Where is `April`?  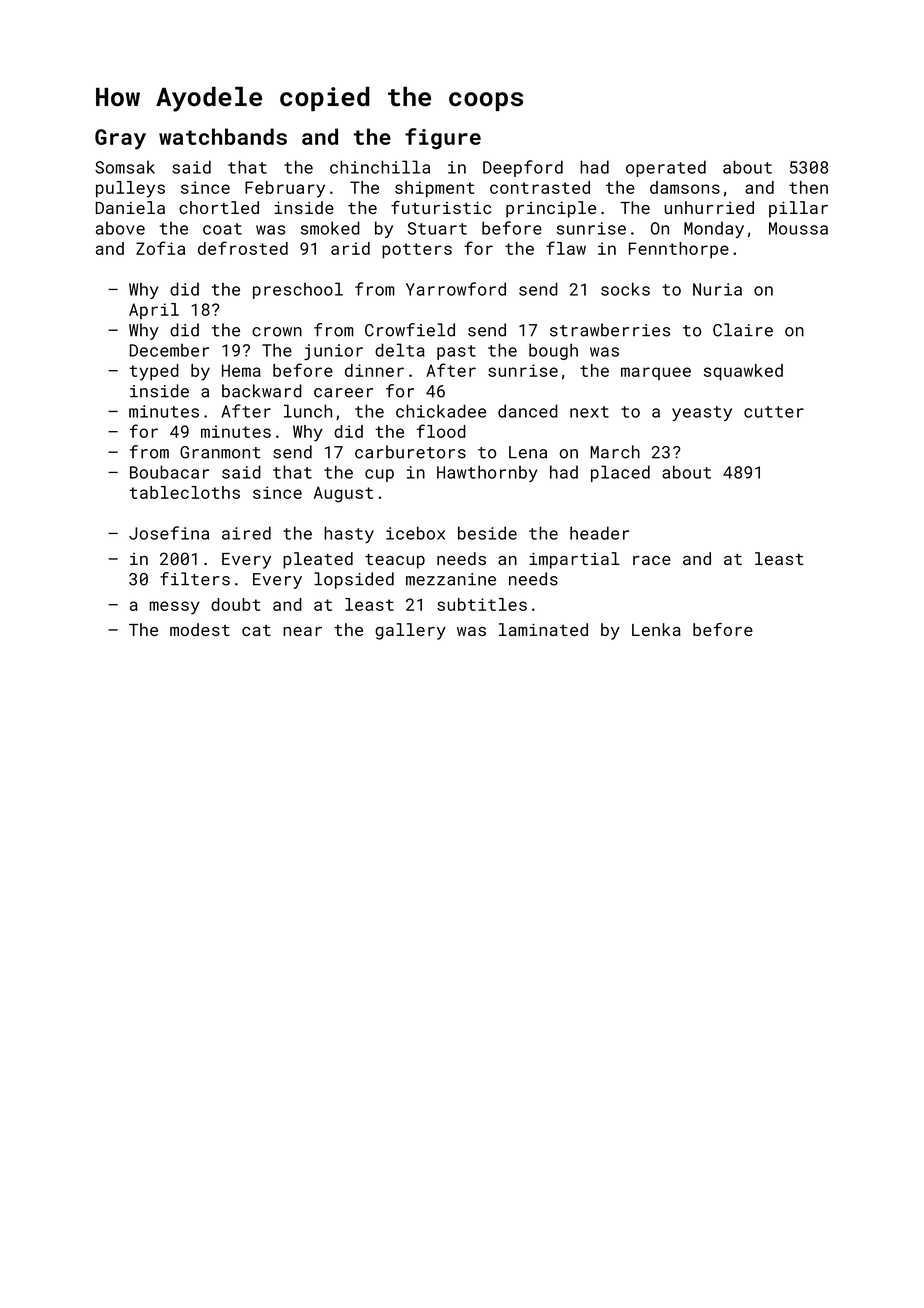
April is located at coordinates (154, 311).
